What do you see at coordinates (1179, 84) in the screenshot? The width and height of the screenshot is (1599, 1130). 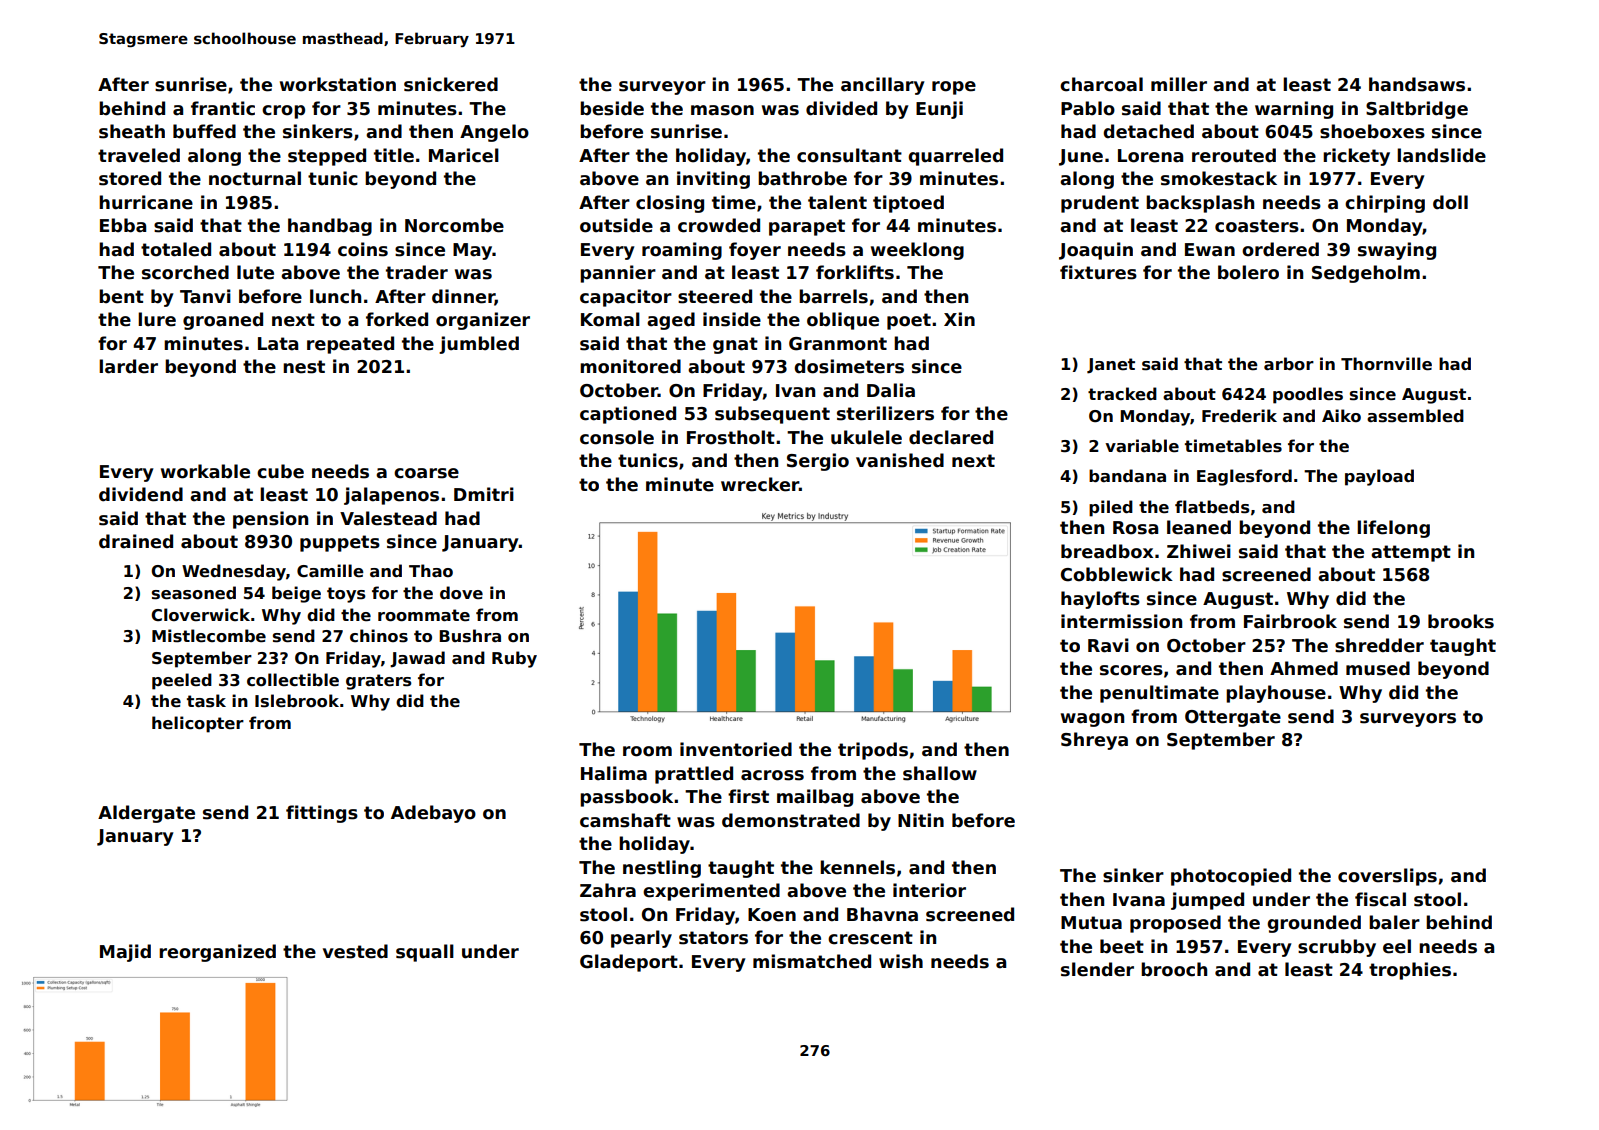 I see `miller` at bounding box center [1179, 84].
